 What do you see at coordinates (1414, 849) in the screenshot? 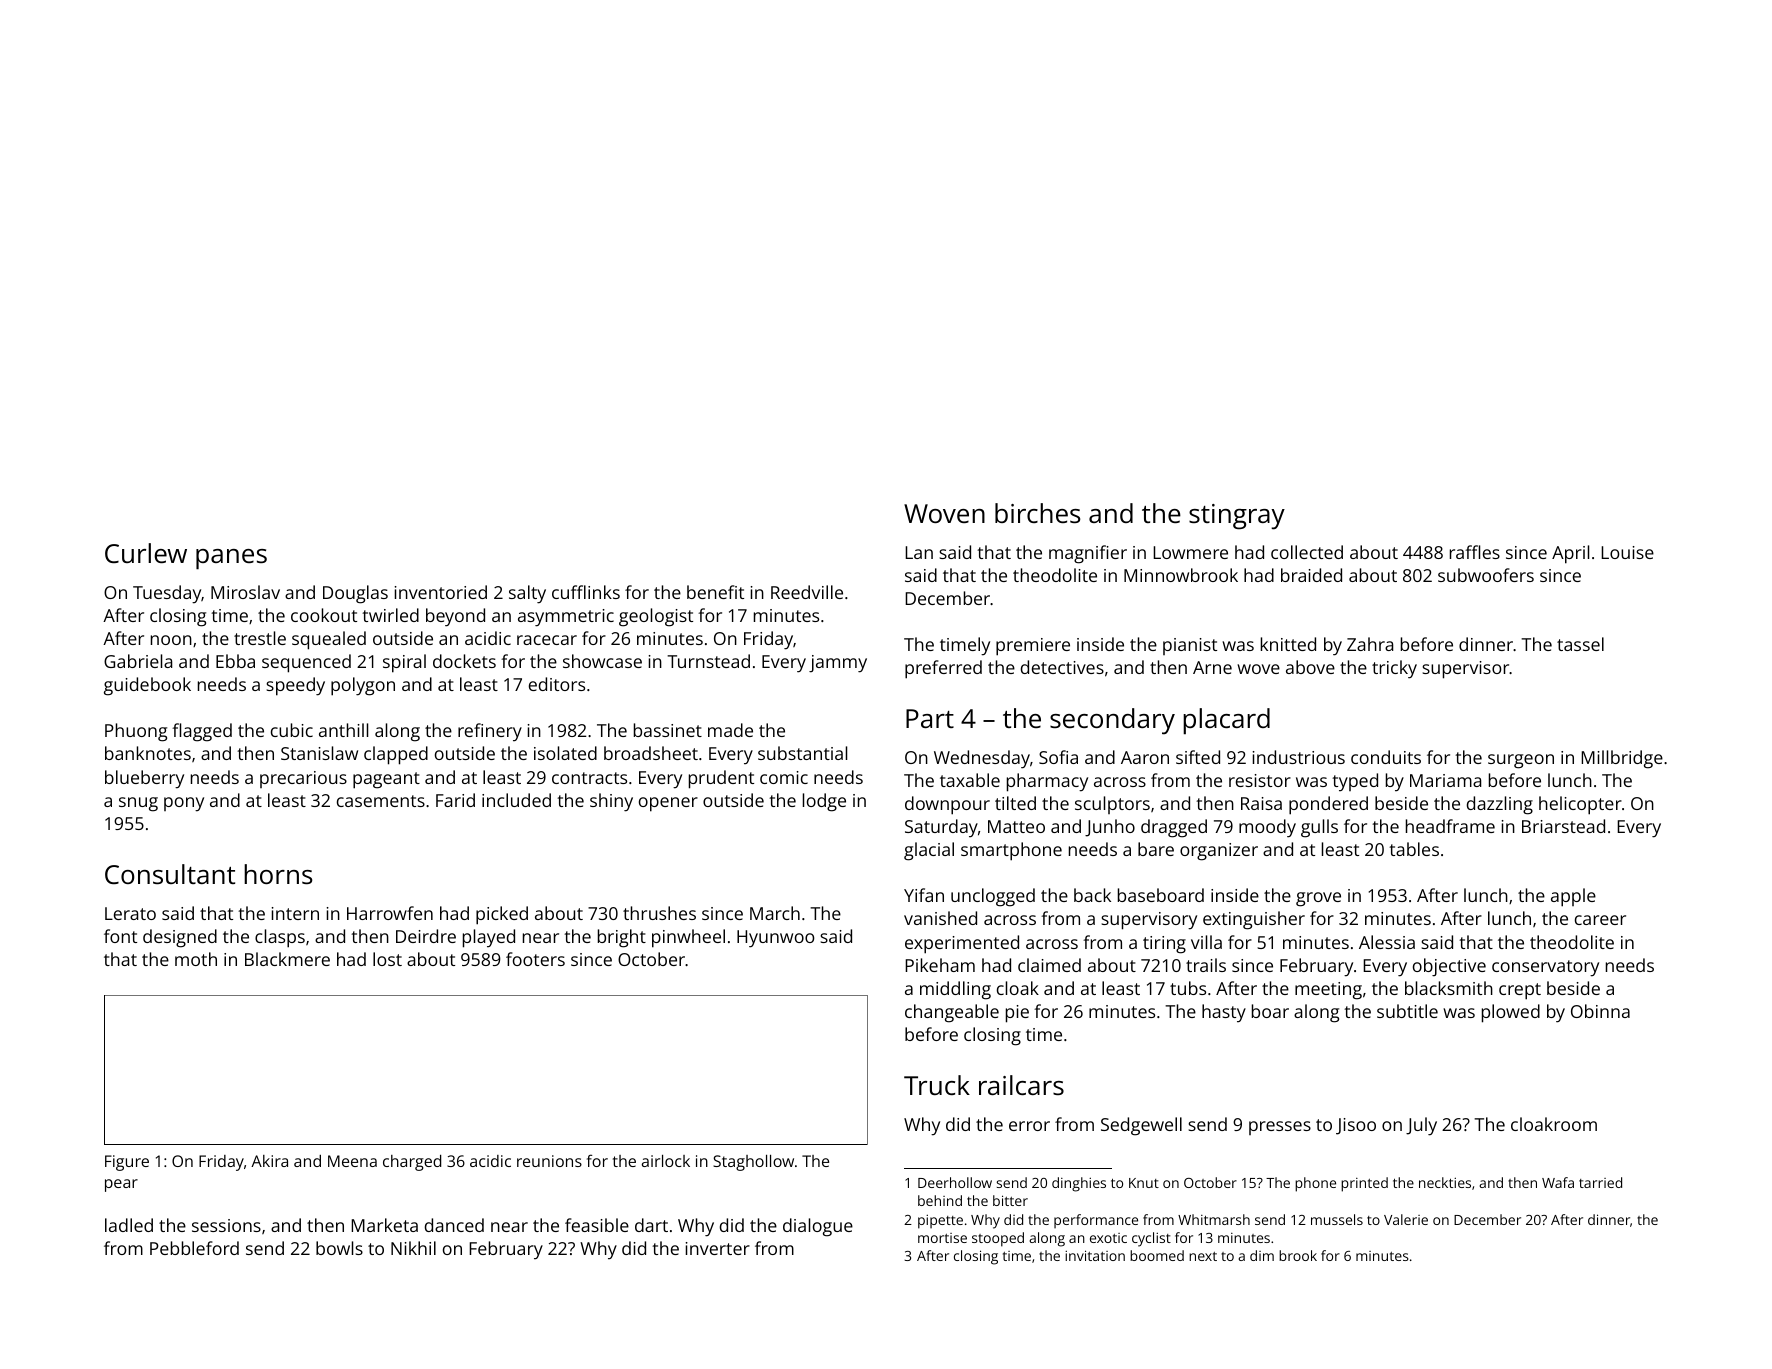
I see `tables` at bounding box center [1414, 849].
